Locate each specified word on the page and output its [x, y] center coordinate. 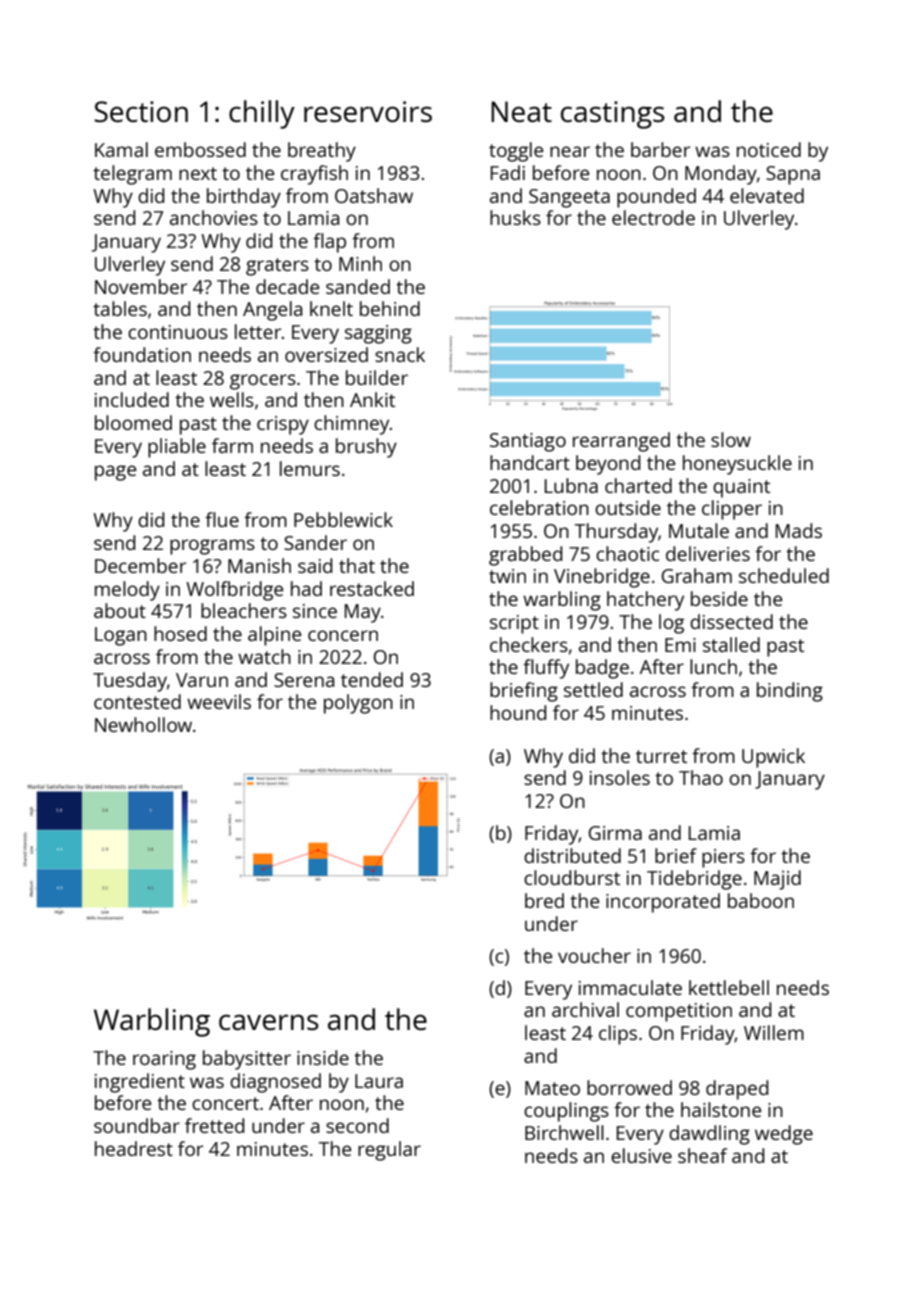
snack [400, 354]
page [115, 473]
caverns [269, 1022]
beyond [608, 465]
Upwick [773, 758]
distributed [572, 855]
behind [390, 308]
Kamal [121, 149]
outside [628, 507]
